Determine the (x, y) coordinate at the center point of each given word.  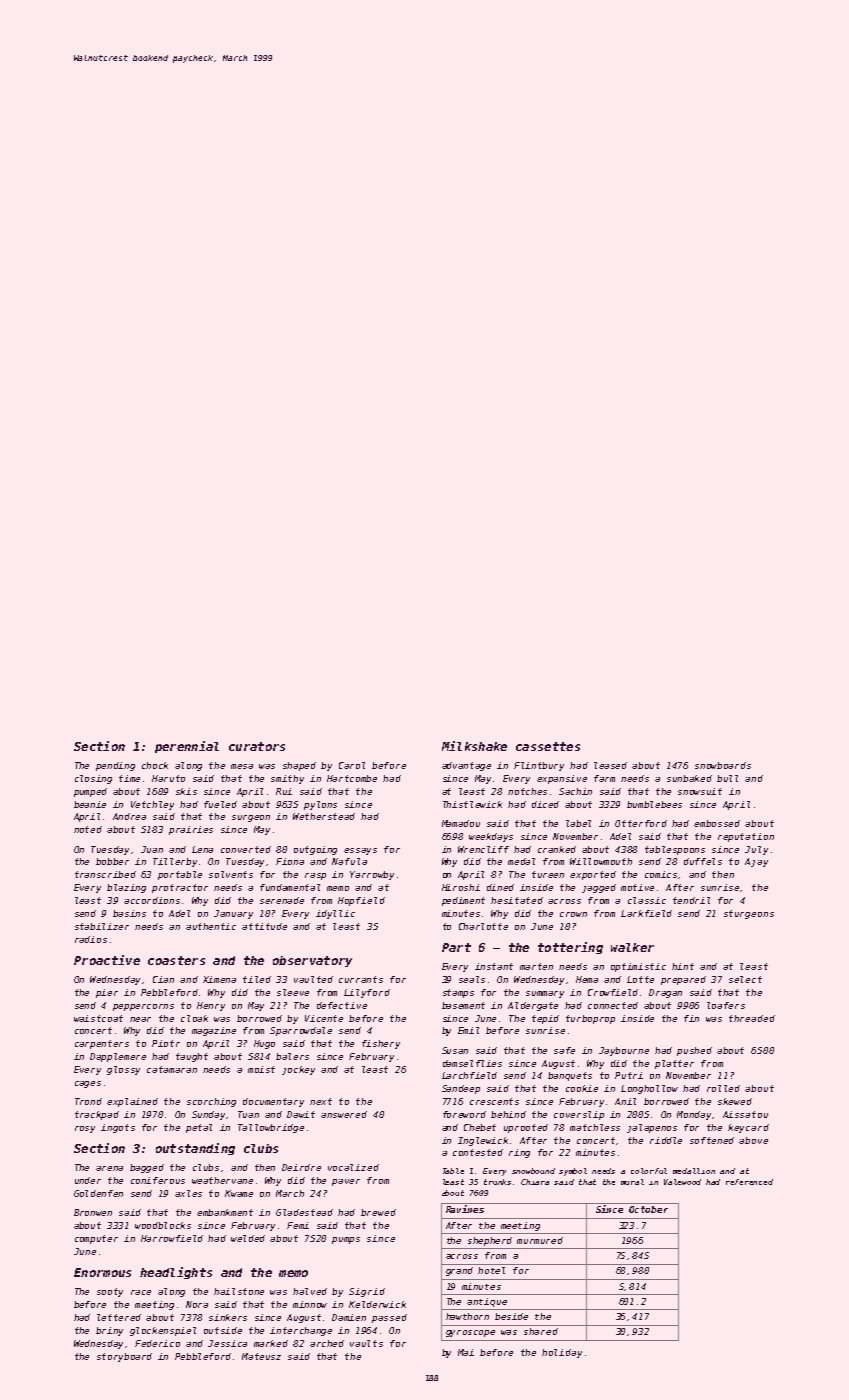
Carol (352, 765)
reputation (746, 837)
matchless (595, 1127)
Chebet (480, 1127)
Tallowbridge (271, 1128)
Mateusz (261, 1356)
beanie (90, 804)
